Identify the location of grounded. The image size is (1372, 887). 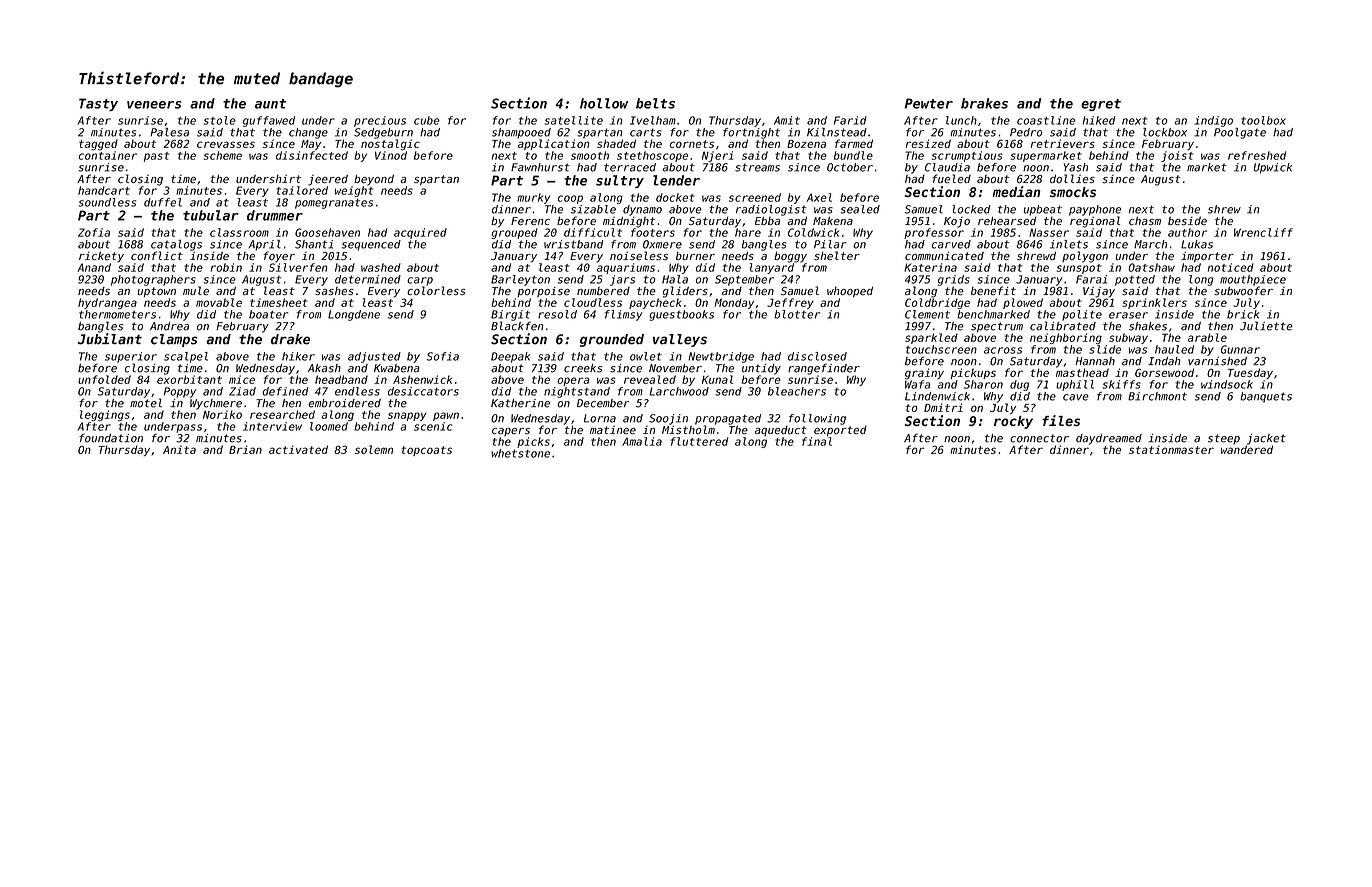
(612, 340).
